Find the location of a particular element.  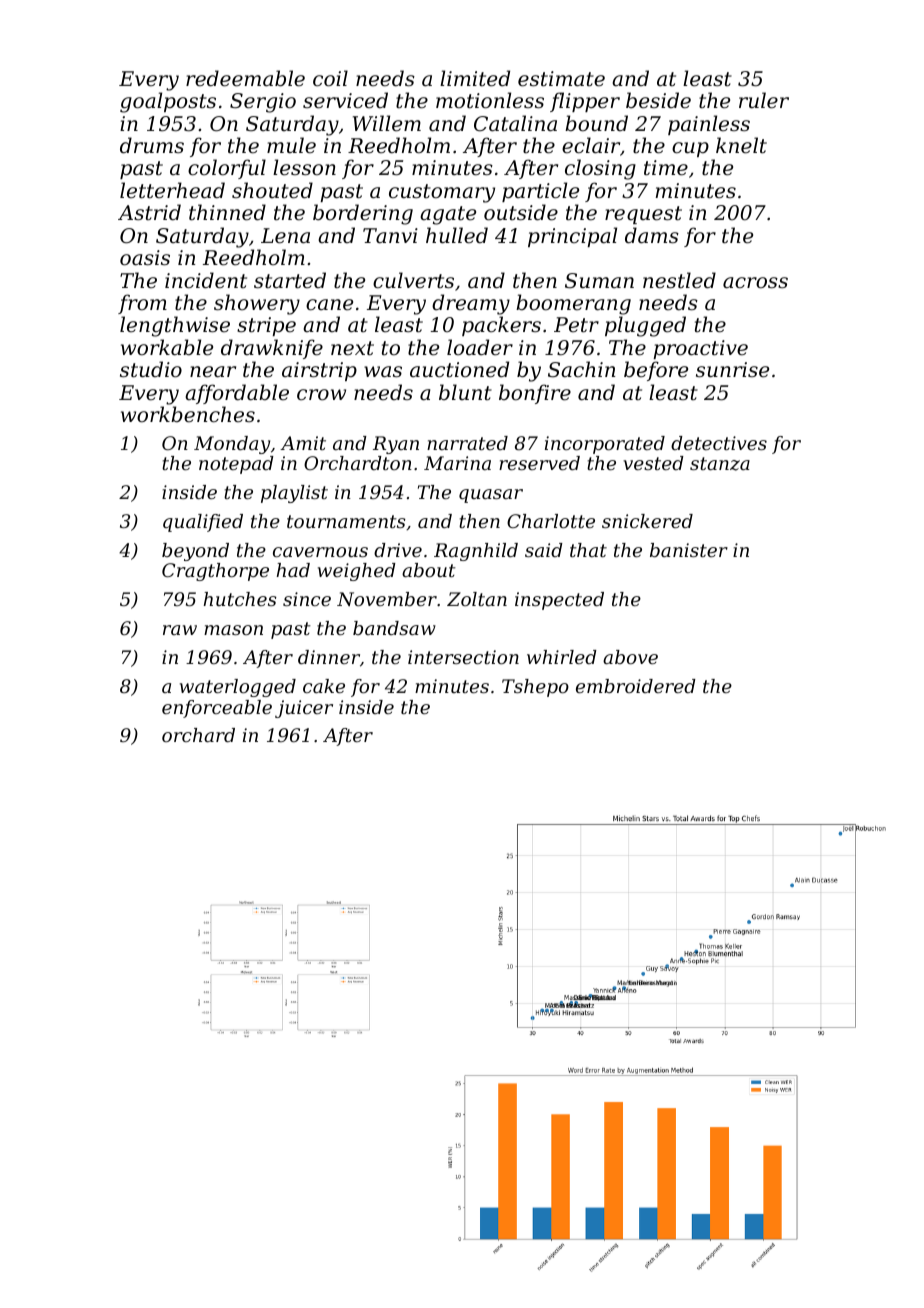

redeemable is located at coordinates (245, 78).
